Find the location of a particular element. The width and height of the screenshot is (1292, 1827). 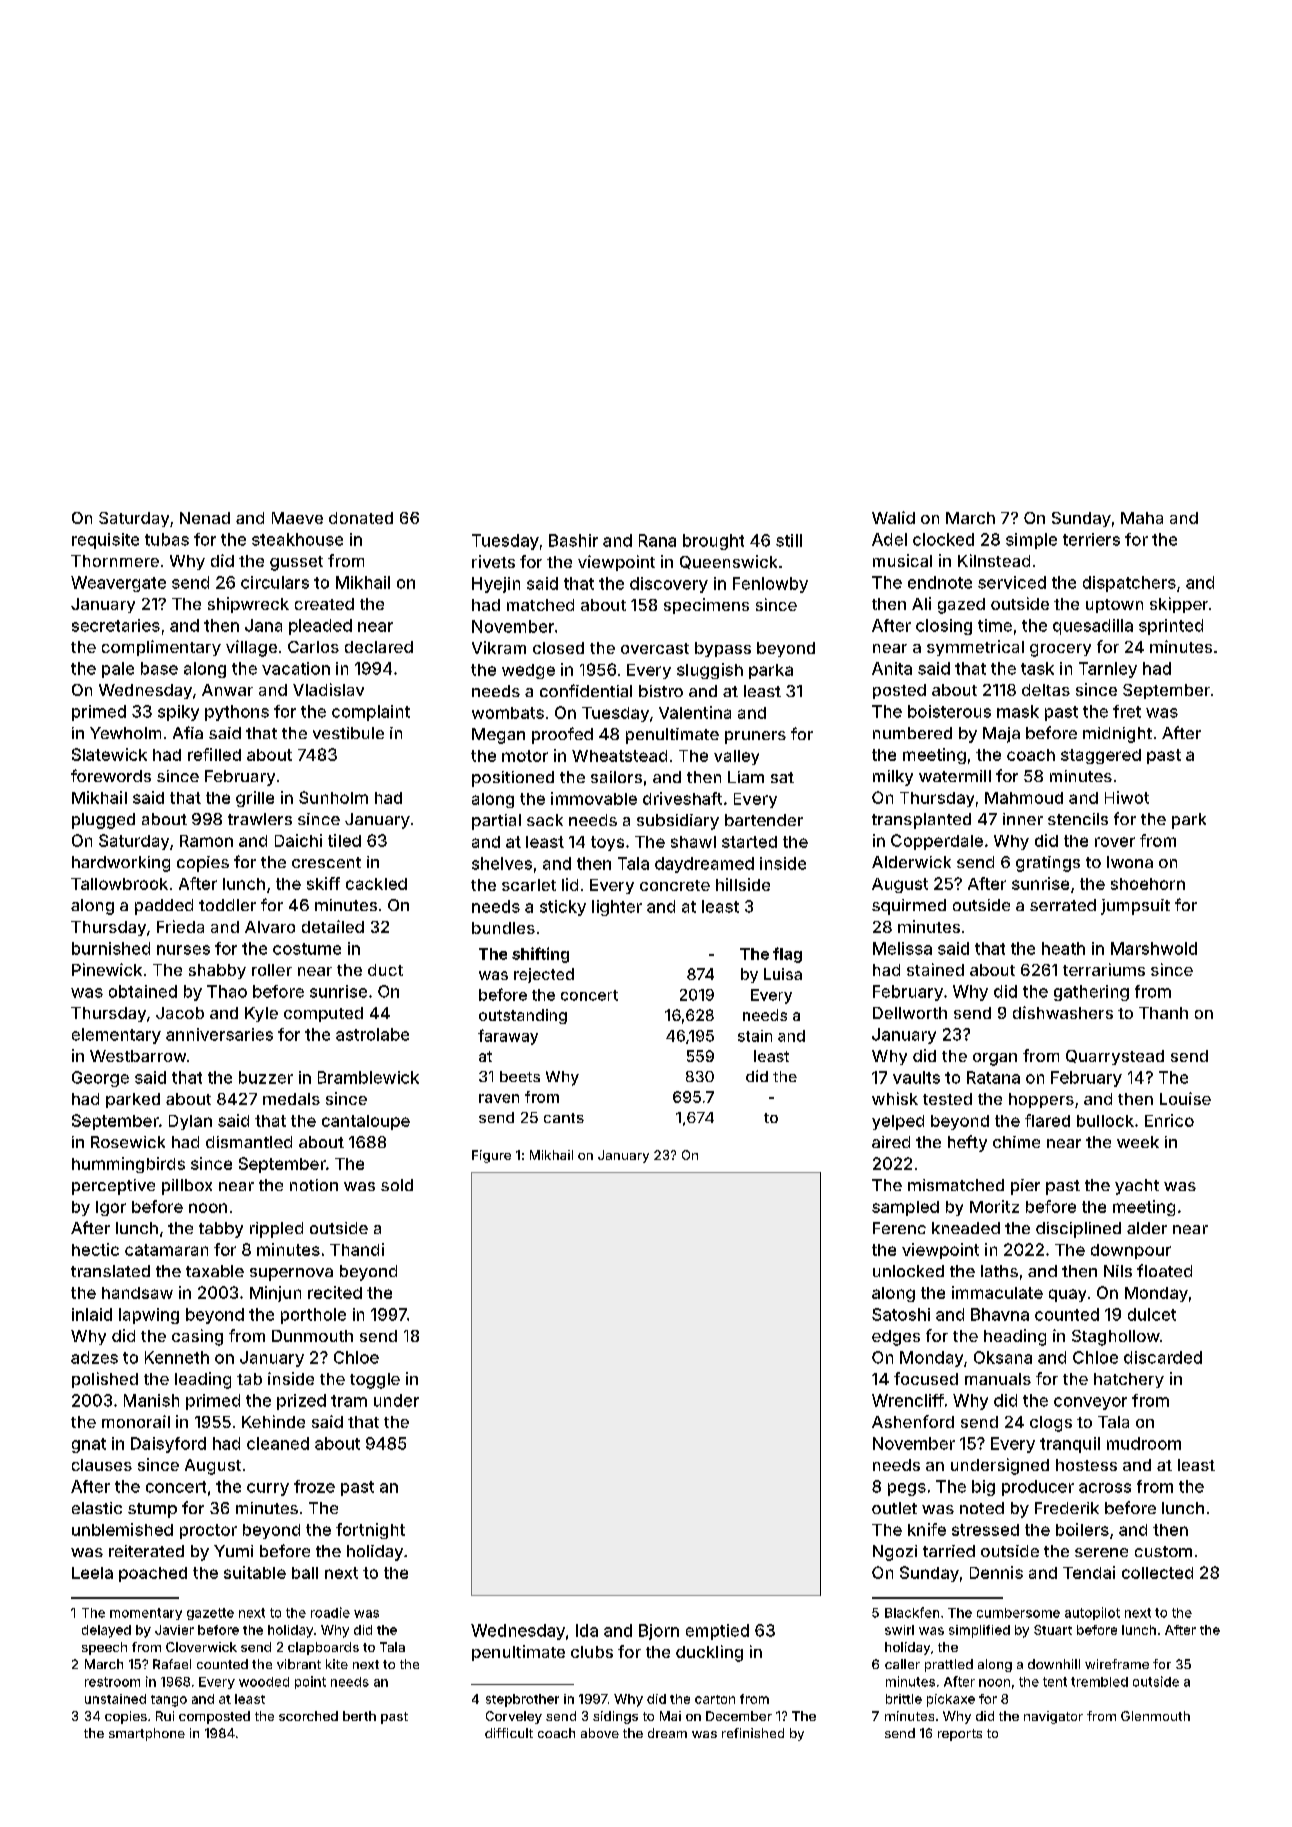

secretaries is located at coordinates (116, 625).
